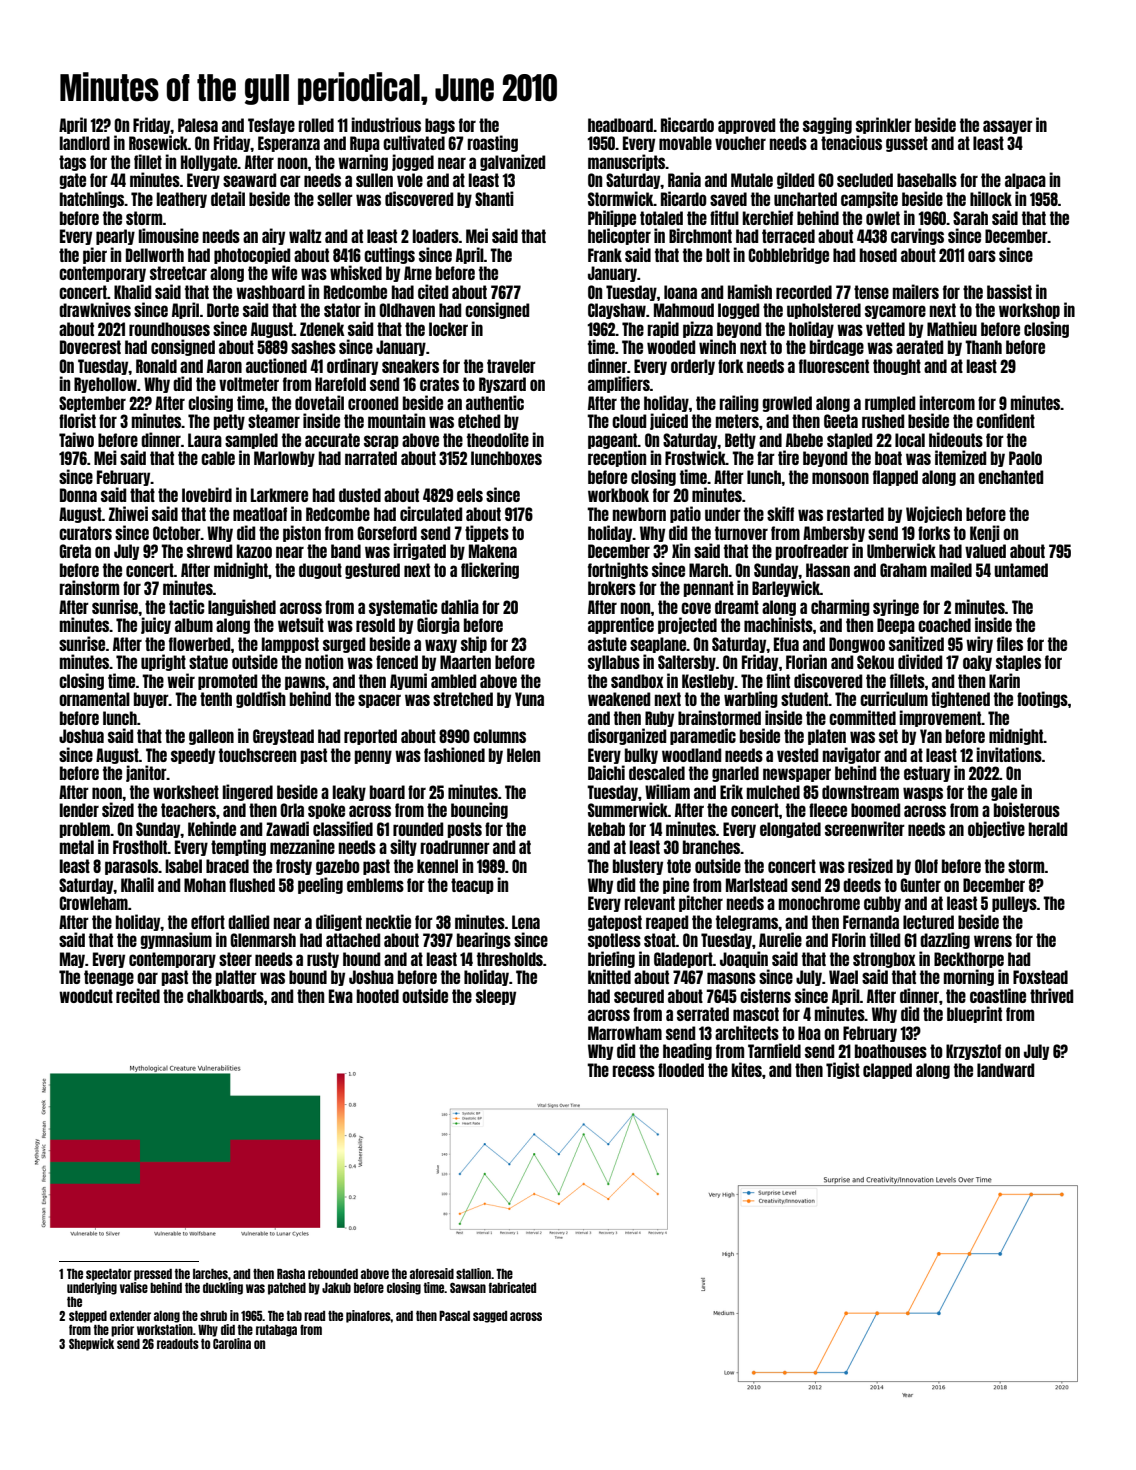 The height and width of the document is (1470, 1136). Describe the element at coordinates (618, 570) in the document. I see `fortnights` at that location.
